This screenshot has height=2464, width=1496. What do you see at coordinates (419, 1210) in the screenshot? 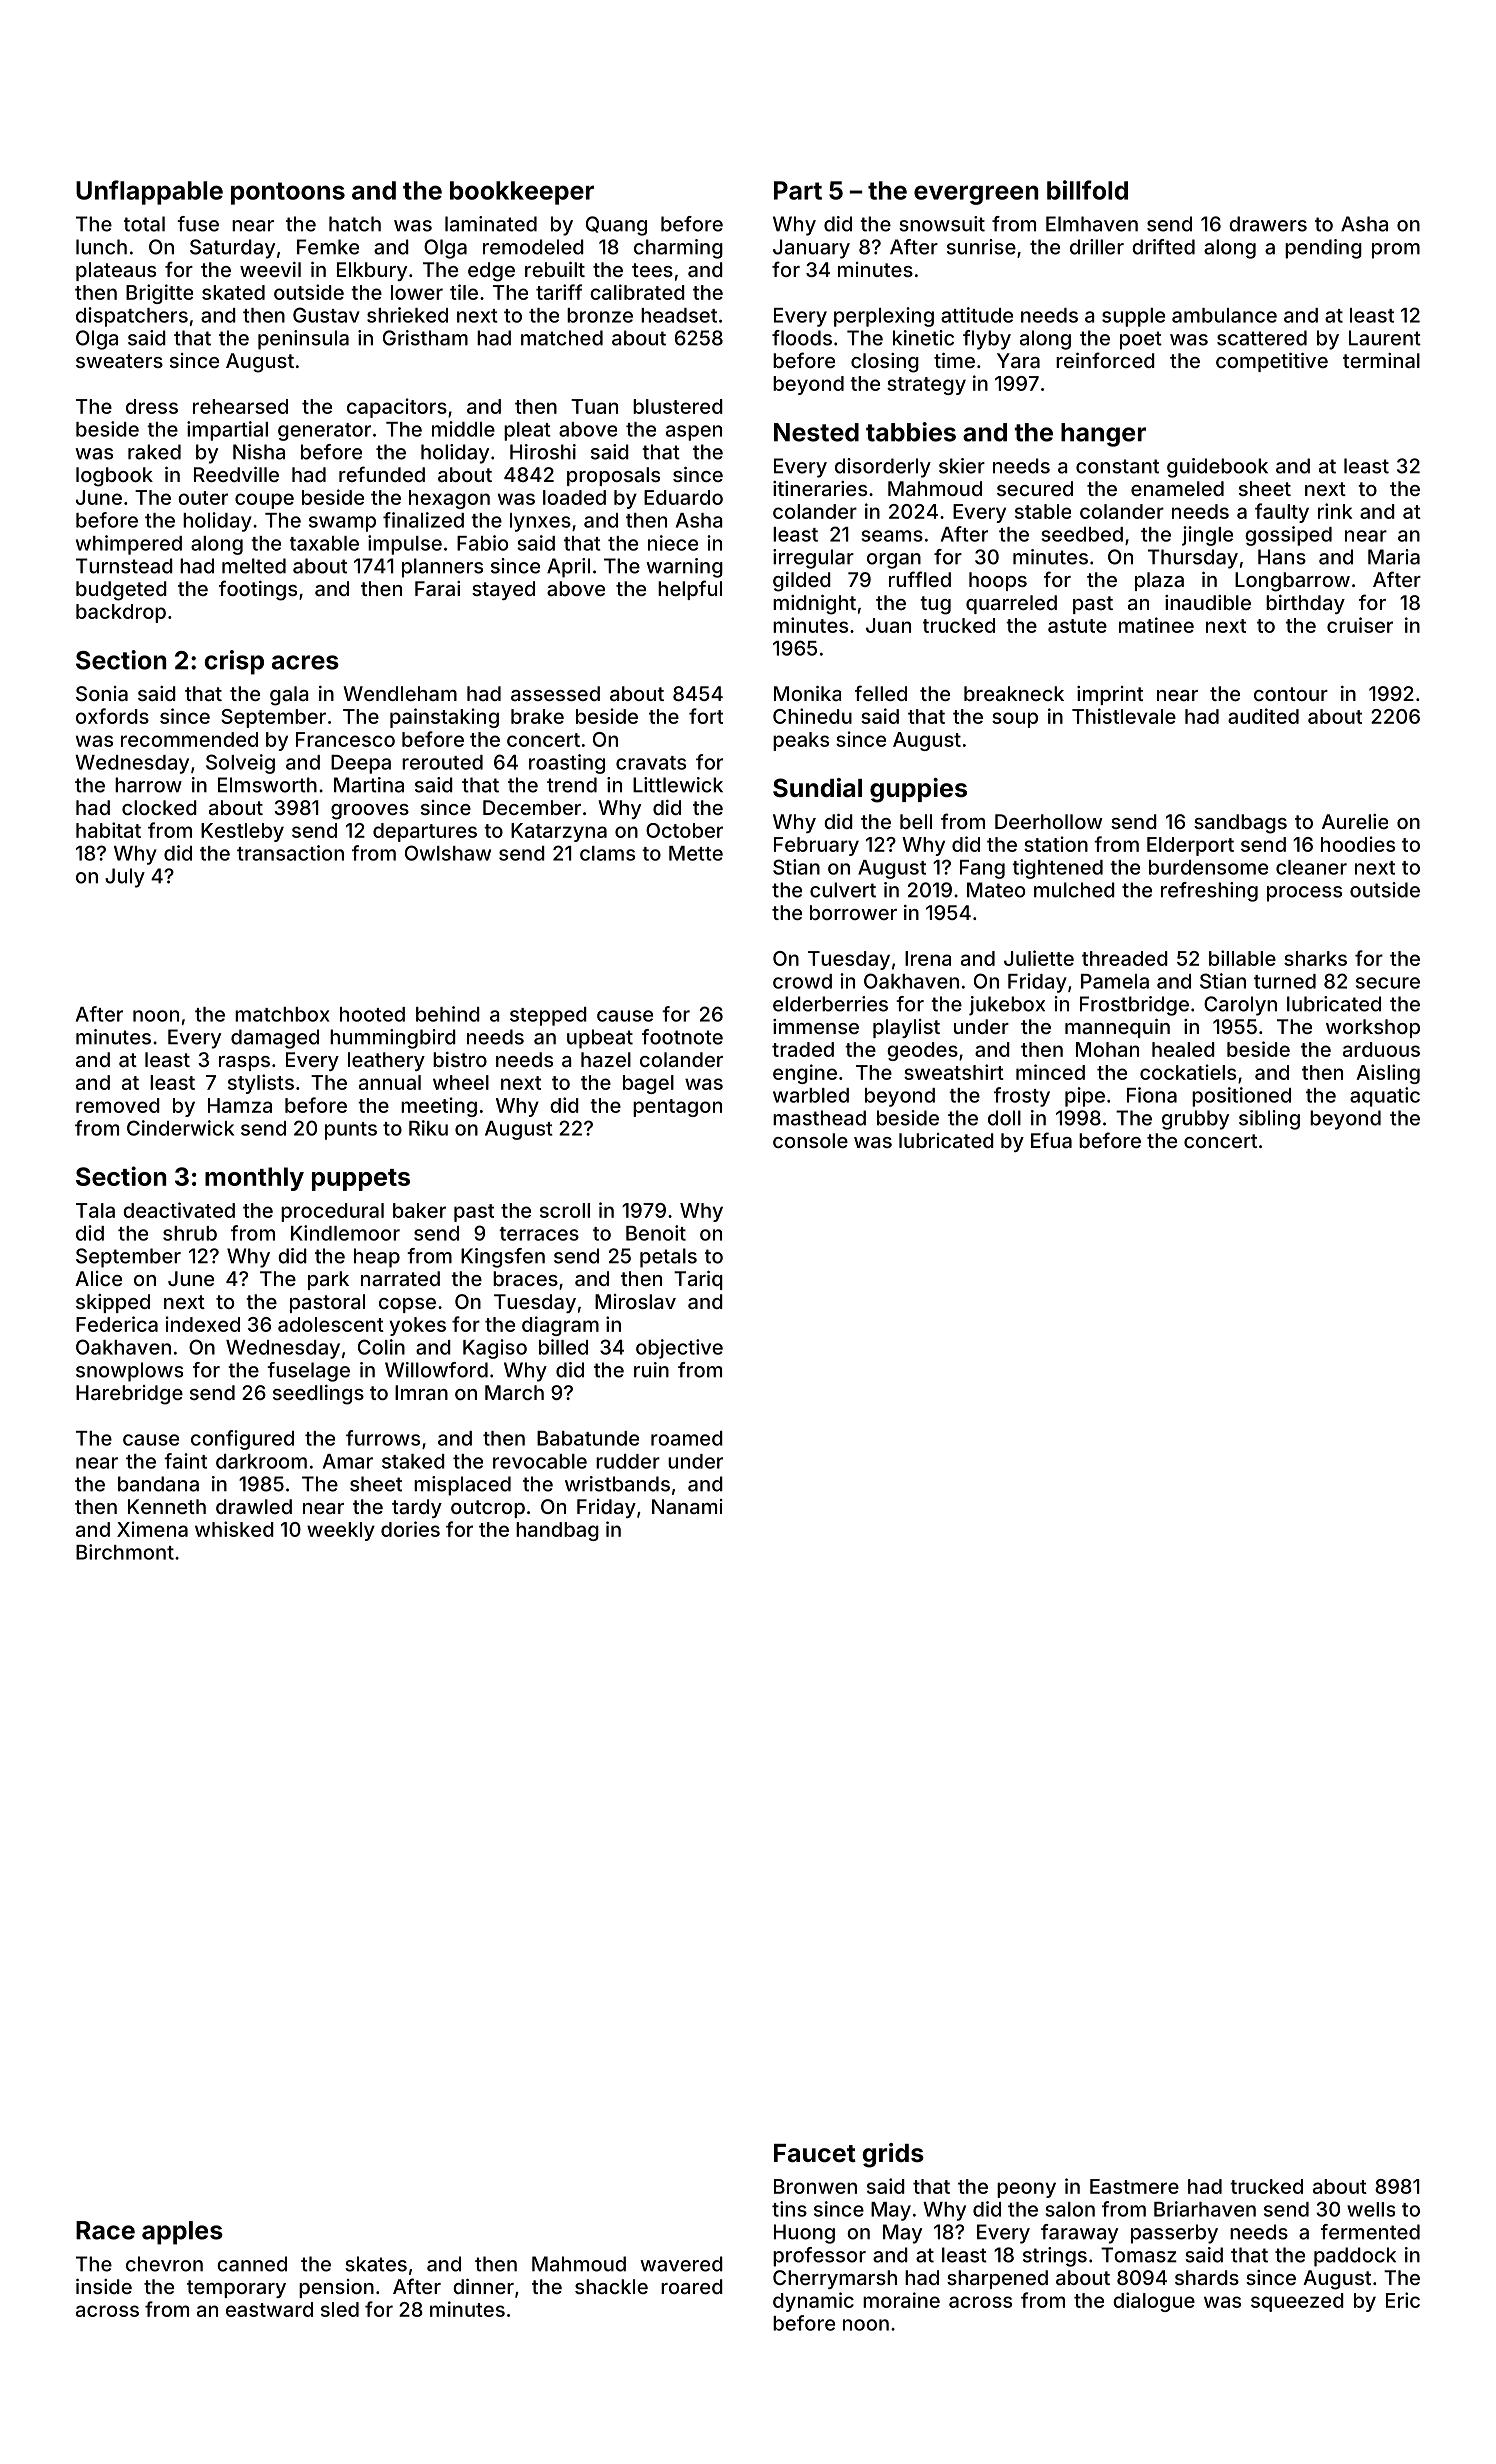
I see `baker` at bounding box center [419, 1210].
